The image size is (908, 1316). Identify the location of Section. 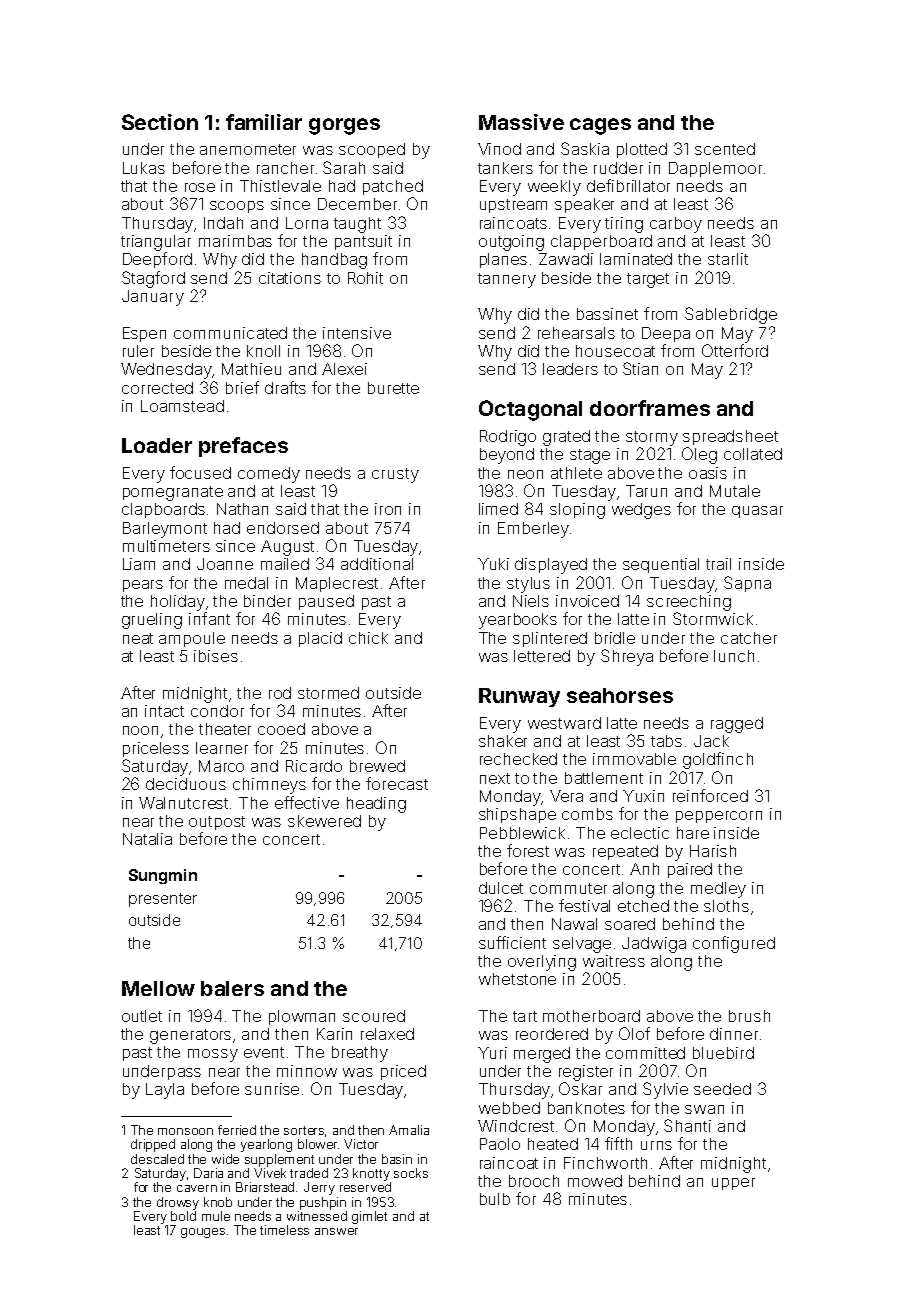
(160, 122).
